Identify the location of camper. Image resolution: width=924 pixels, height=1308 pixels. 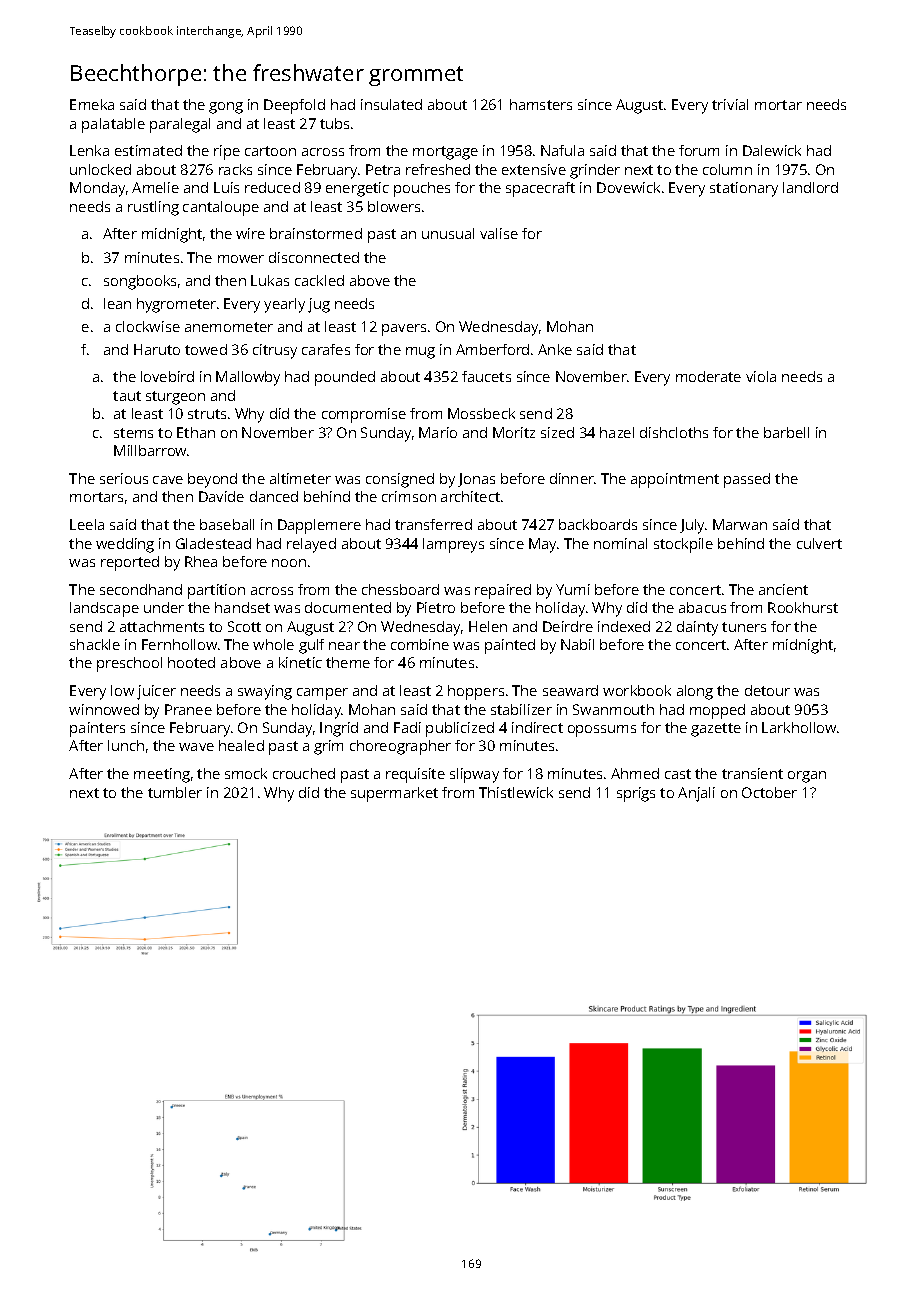
(322, 694).
